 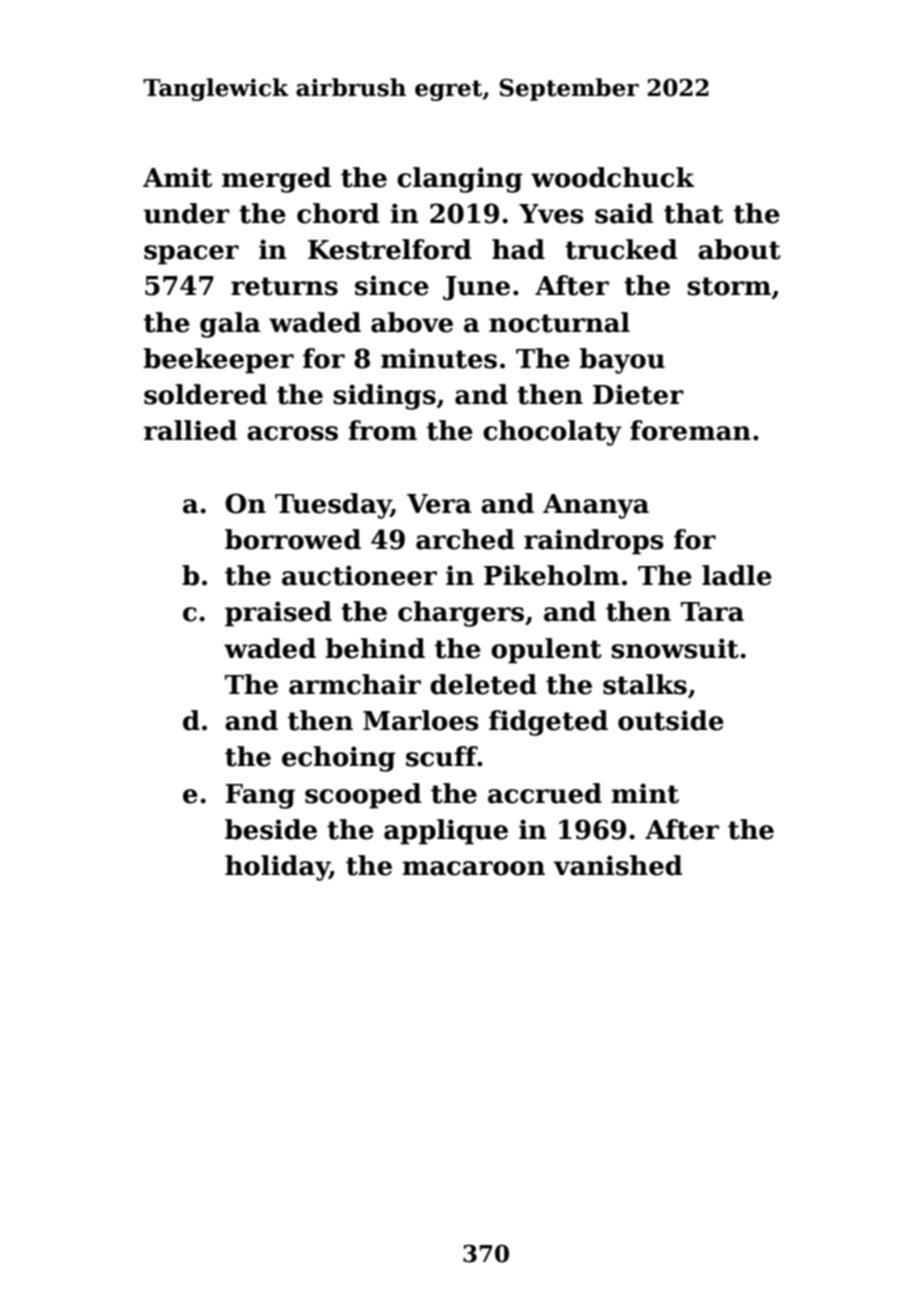 What do you see at coordinates (461, 614) in the screenshot?
I see `chargers` at bounding box center [461, 614].
